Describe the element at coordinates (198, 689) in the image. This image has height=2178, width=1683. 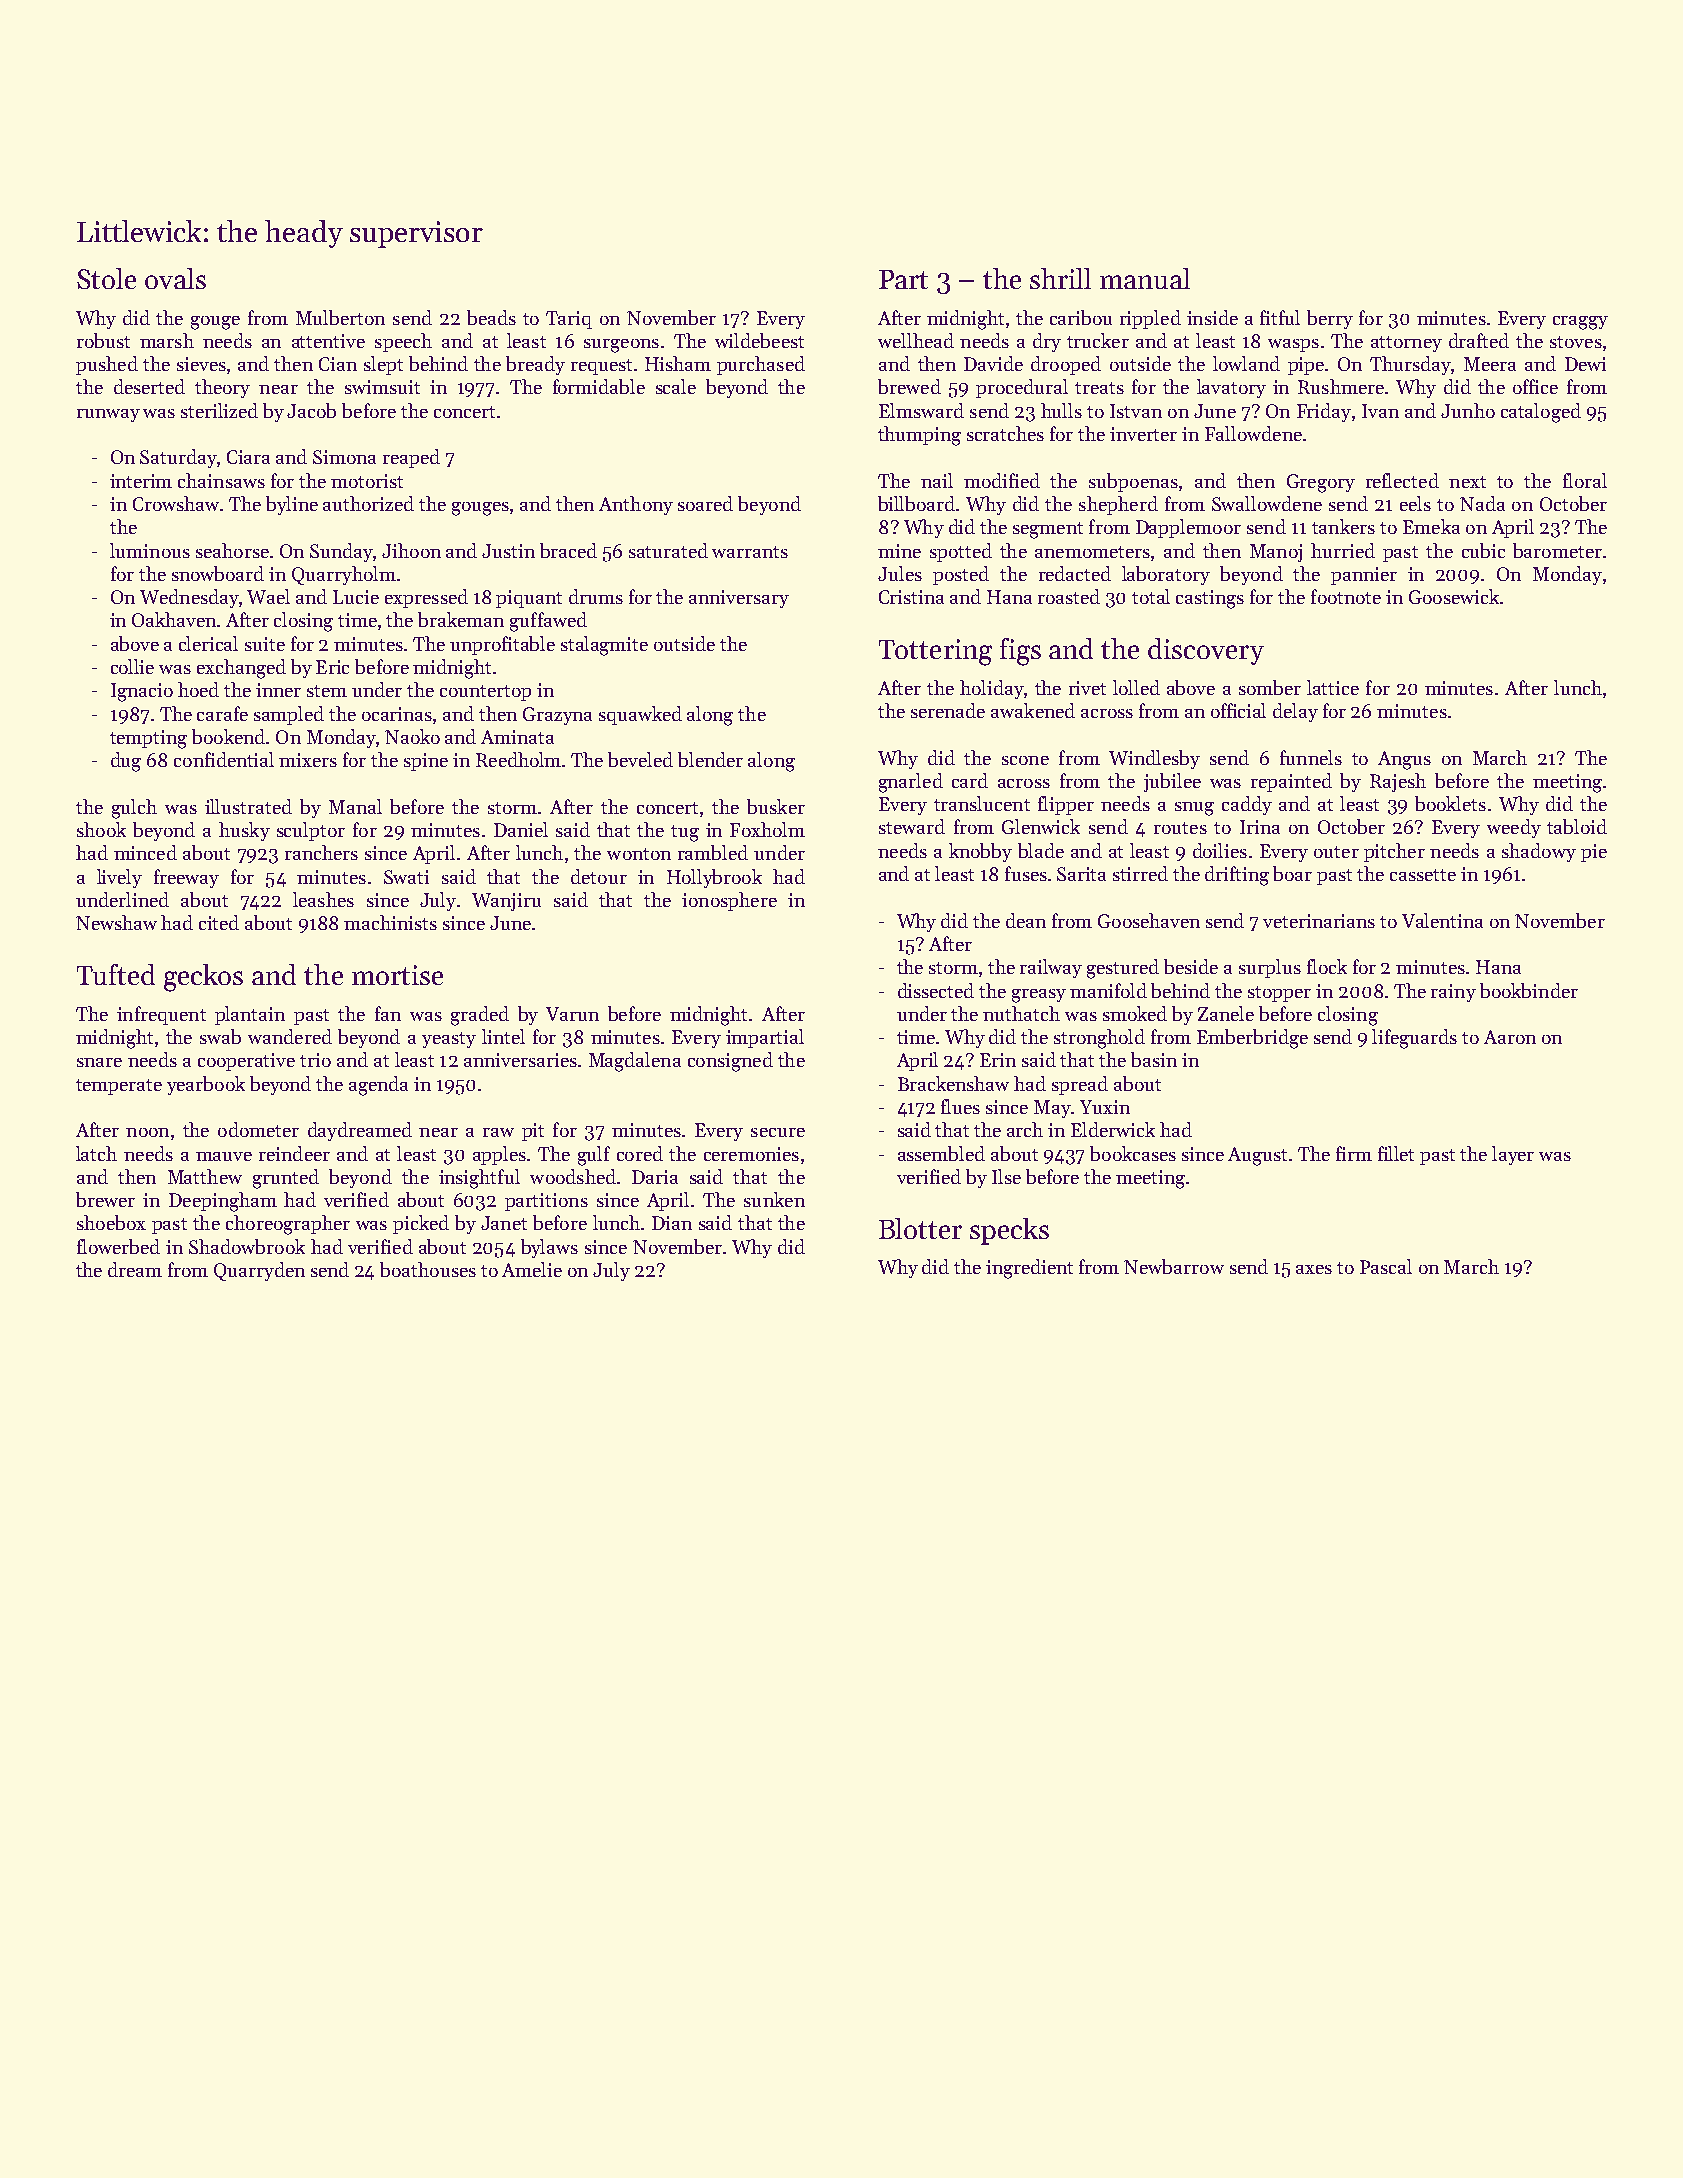
I see `hoed` at that location.
